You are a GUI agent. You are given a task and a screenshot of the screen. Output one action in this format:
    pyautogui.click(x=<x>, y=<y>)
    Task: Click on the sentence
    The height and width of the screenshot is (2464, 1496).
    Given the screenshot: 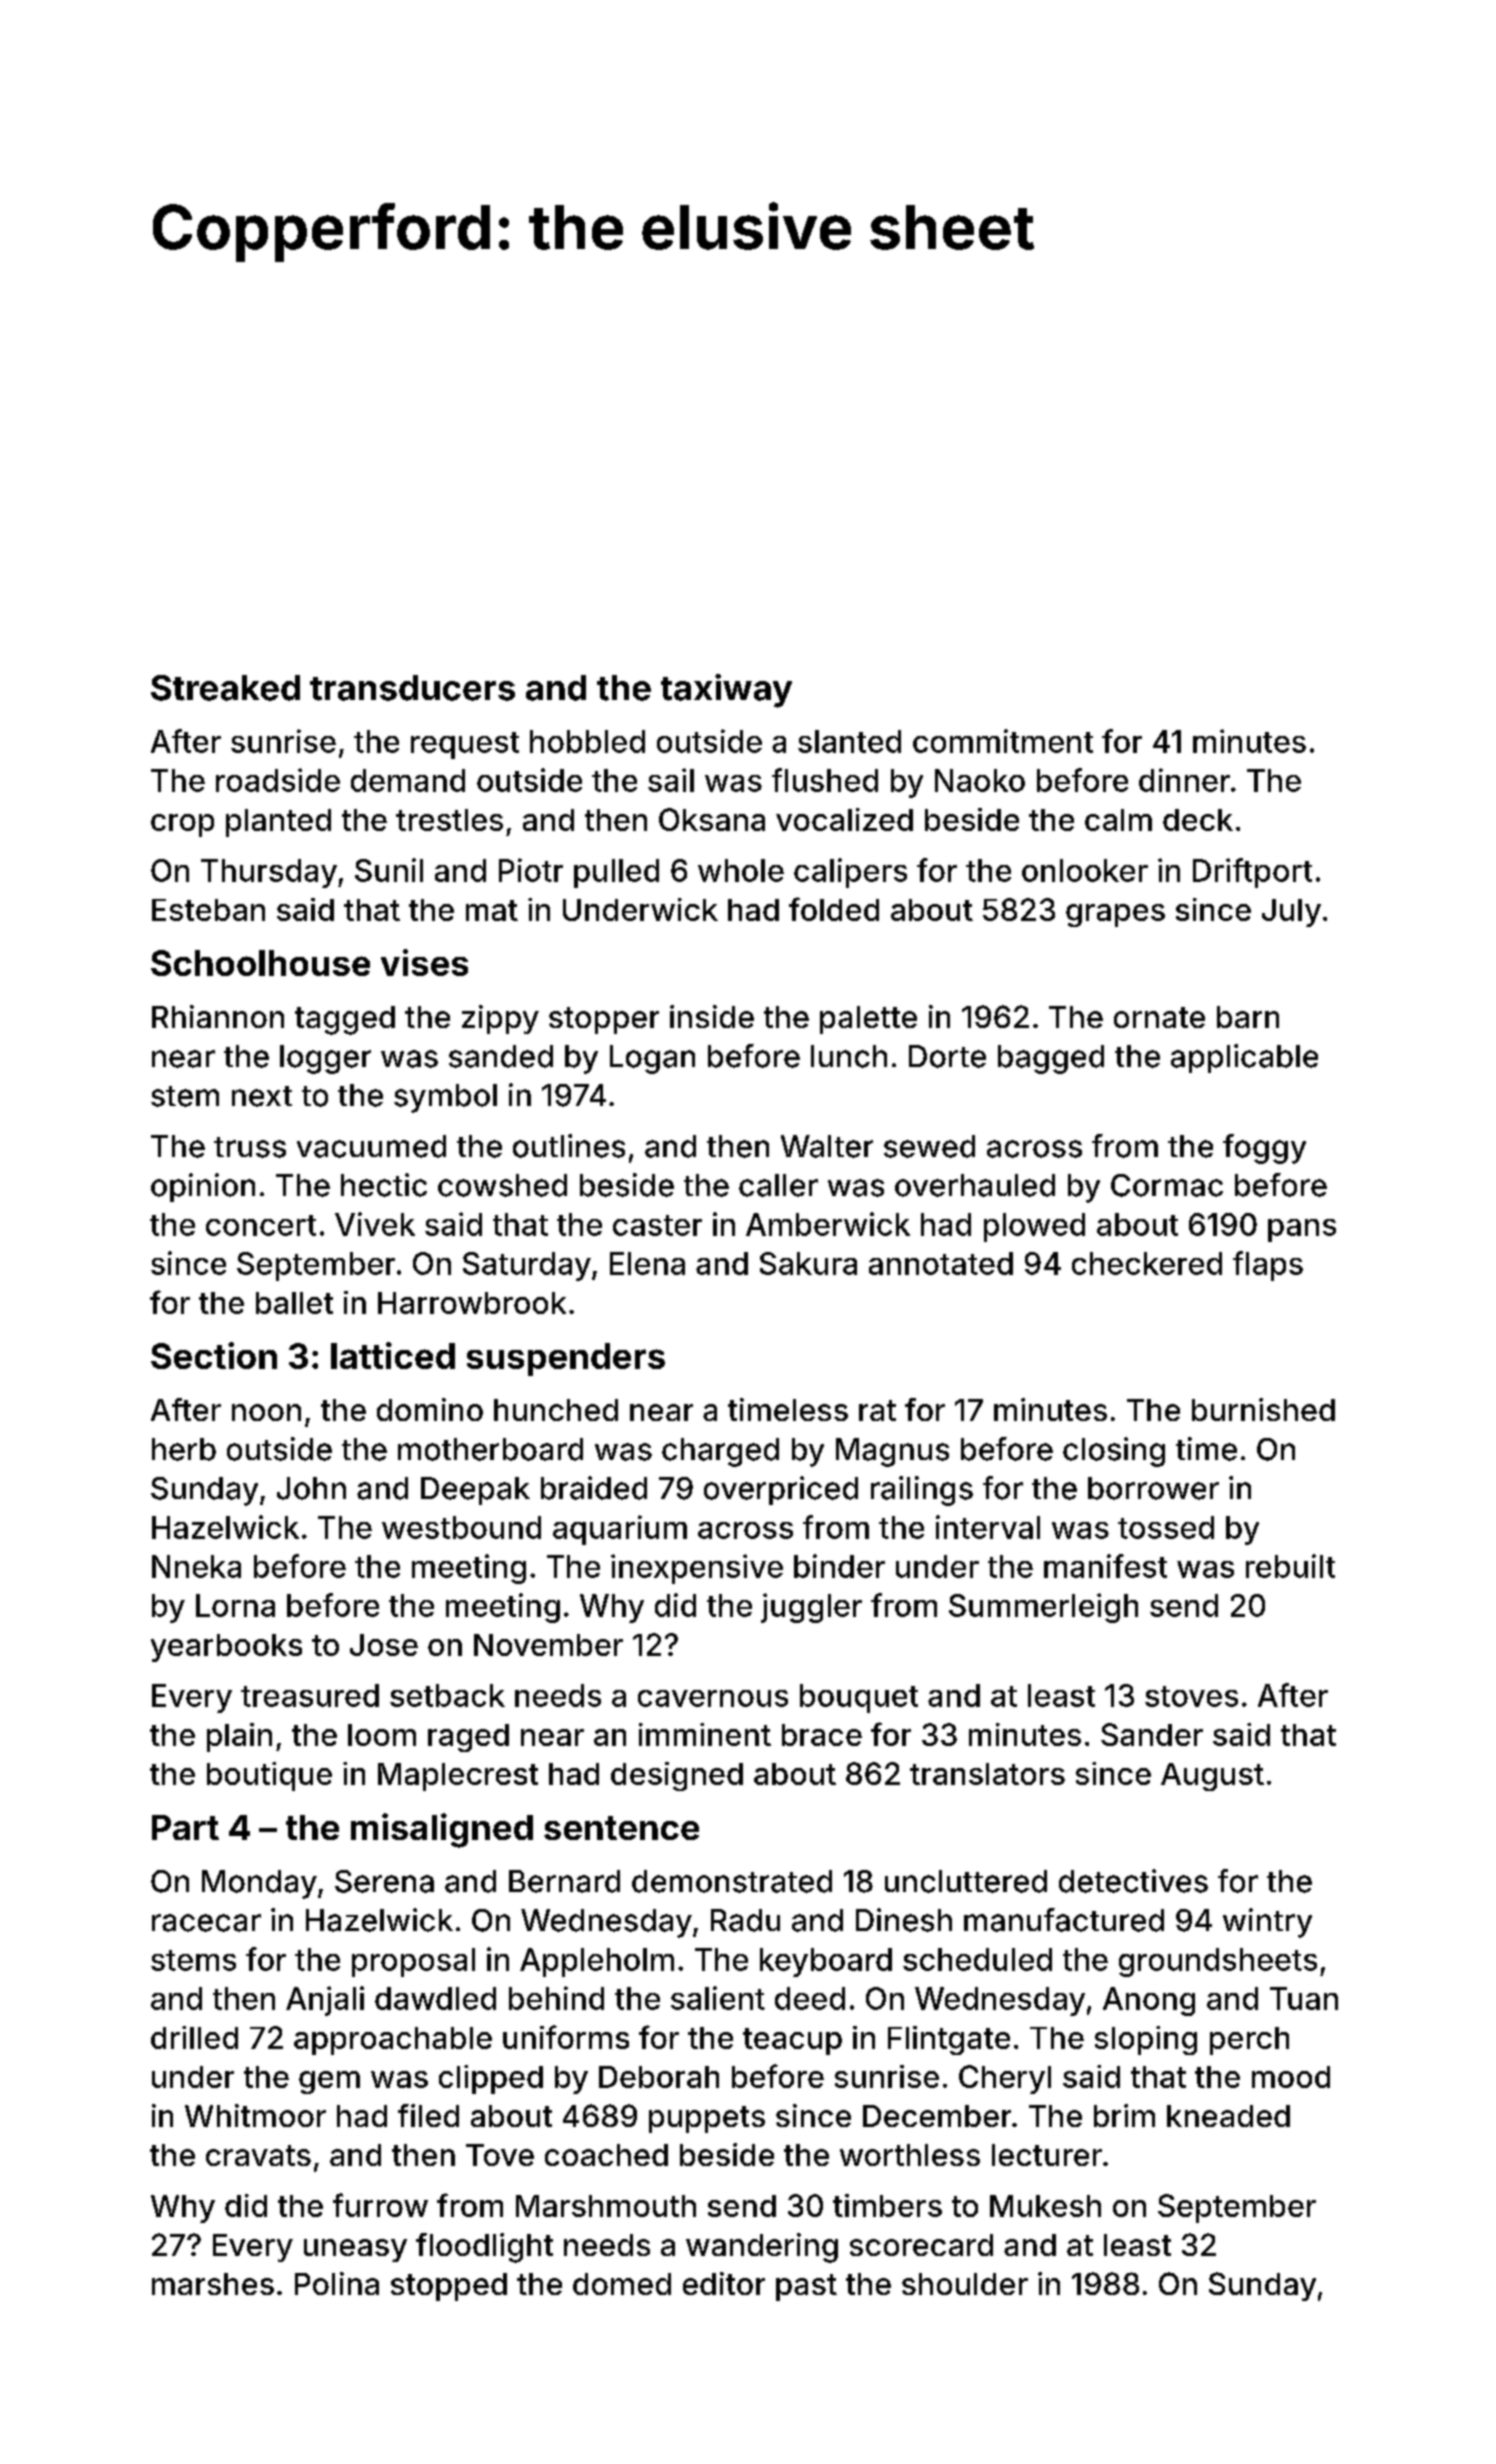 What is the action you would take?
    pyautogui.click(x=621, y=1828)
